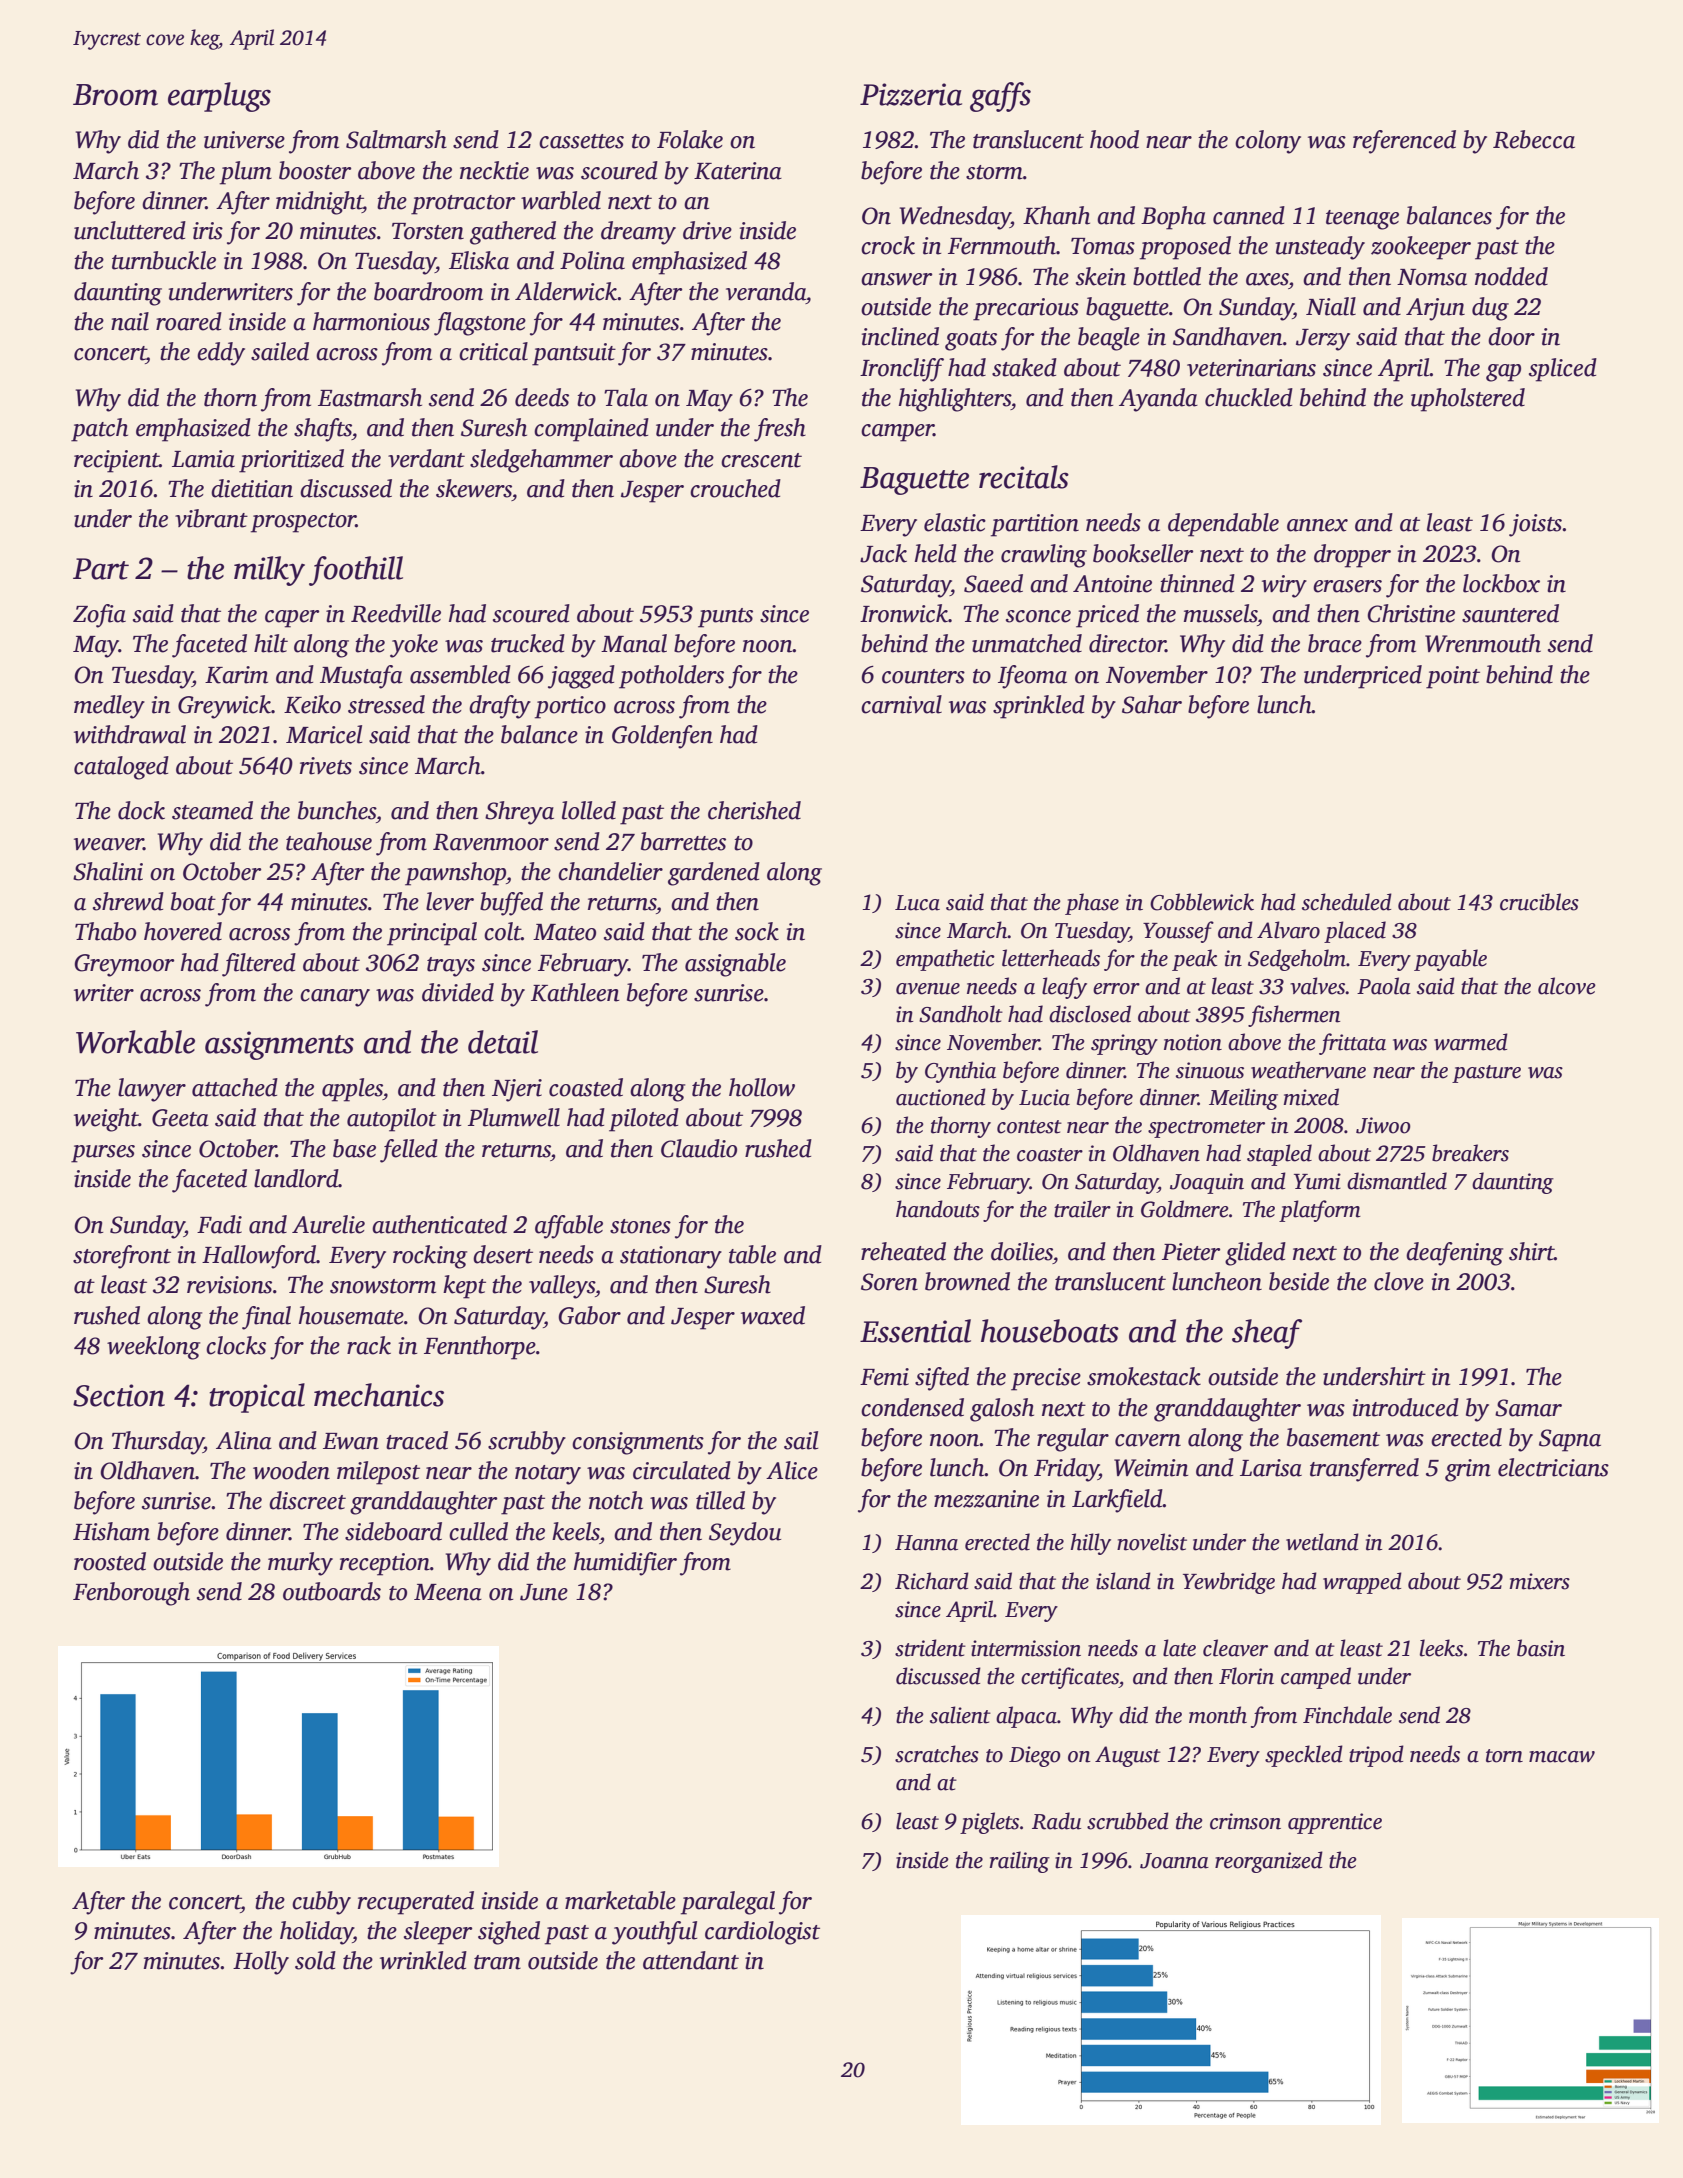 This document has height=2178, width=1683. What do you see at coordinates (762, 1933) in the document?
I see `cardiologist` at bounding box center [762, 1933].
